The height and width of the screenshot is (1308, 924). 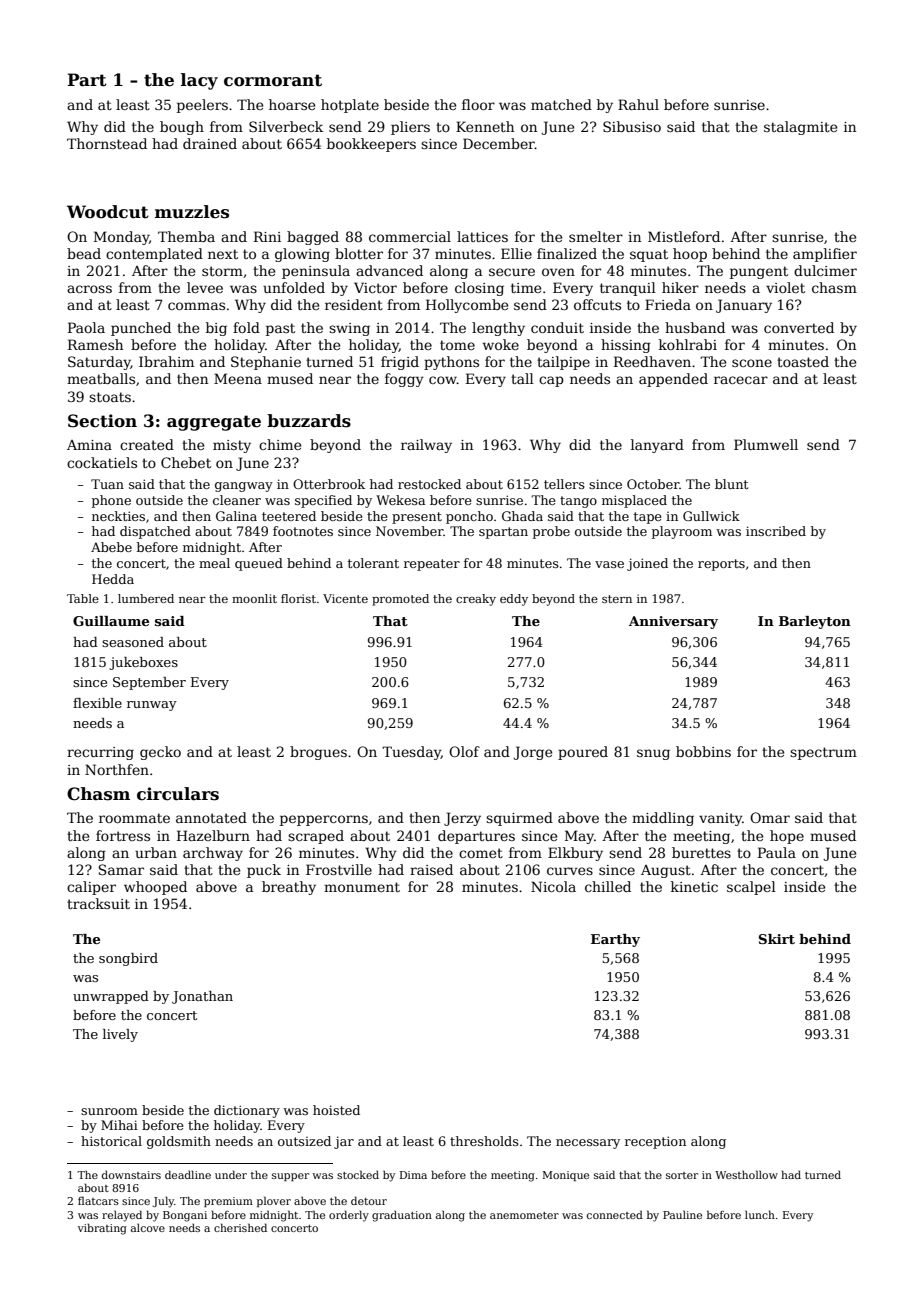 What do you see at coordinates (185, 1216) in the screenshot?
I see `Bongani` at bounding box center [185, 1216].
